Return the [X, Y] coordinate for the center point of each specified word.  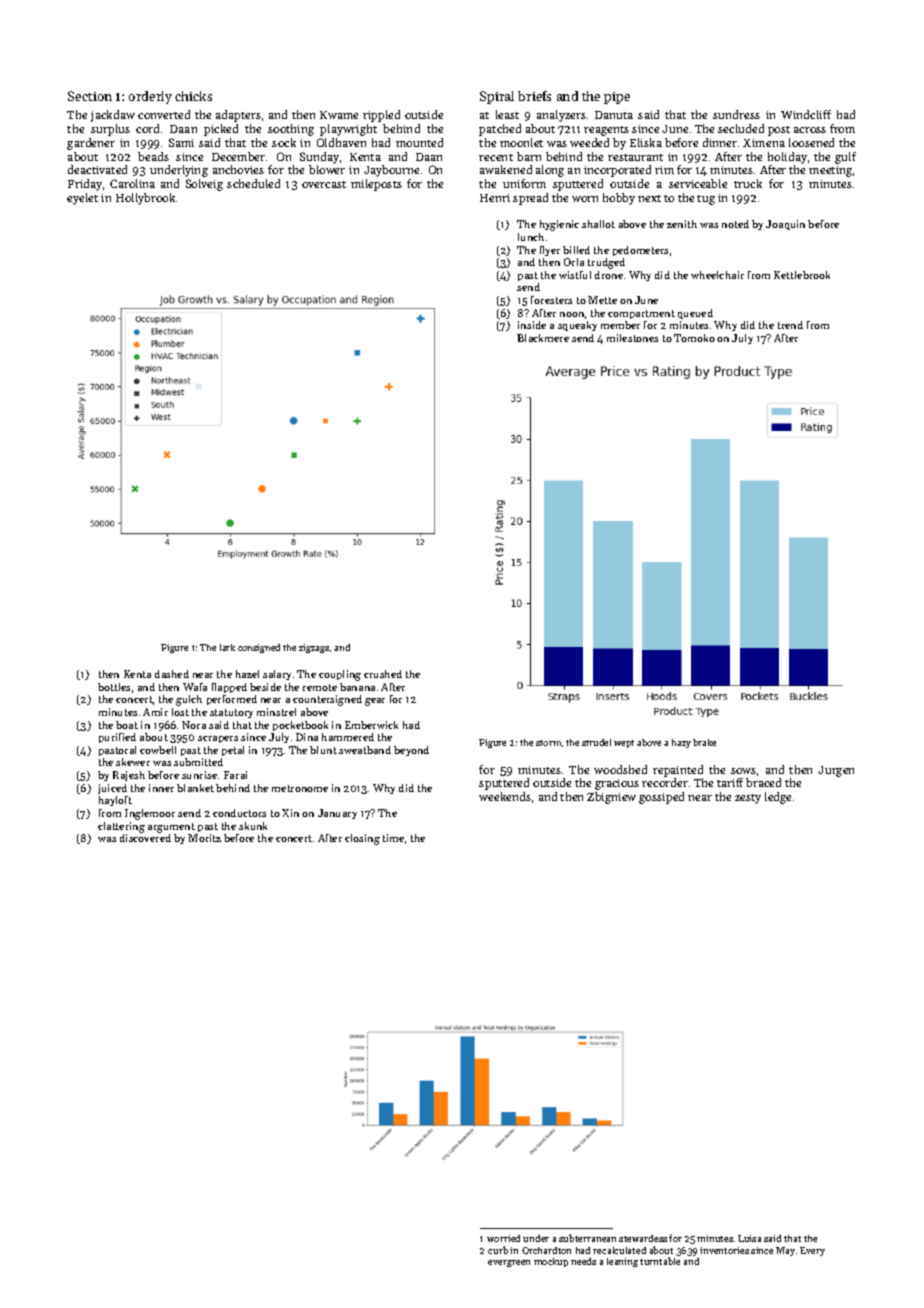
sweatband [365, 750]
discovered [145, 838]
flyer [550, 251]
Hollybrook [145, 199]
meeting [830, 171]
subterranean [587, 1238]
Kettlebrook [802, 275]
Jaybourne [391, 171]
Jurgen [836, 771]
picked [221, 130]
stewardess [643, 1238]
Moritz [204, 838]
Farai [235, 775]
